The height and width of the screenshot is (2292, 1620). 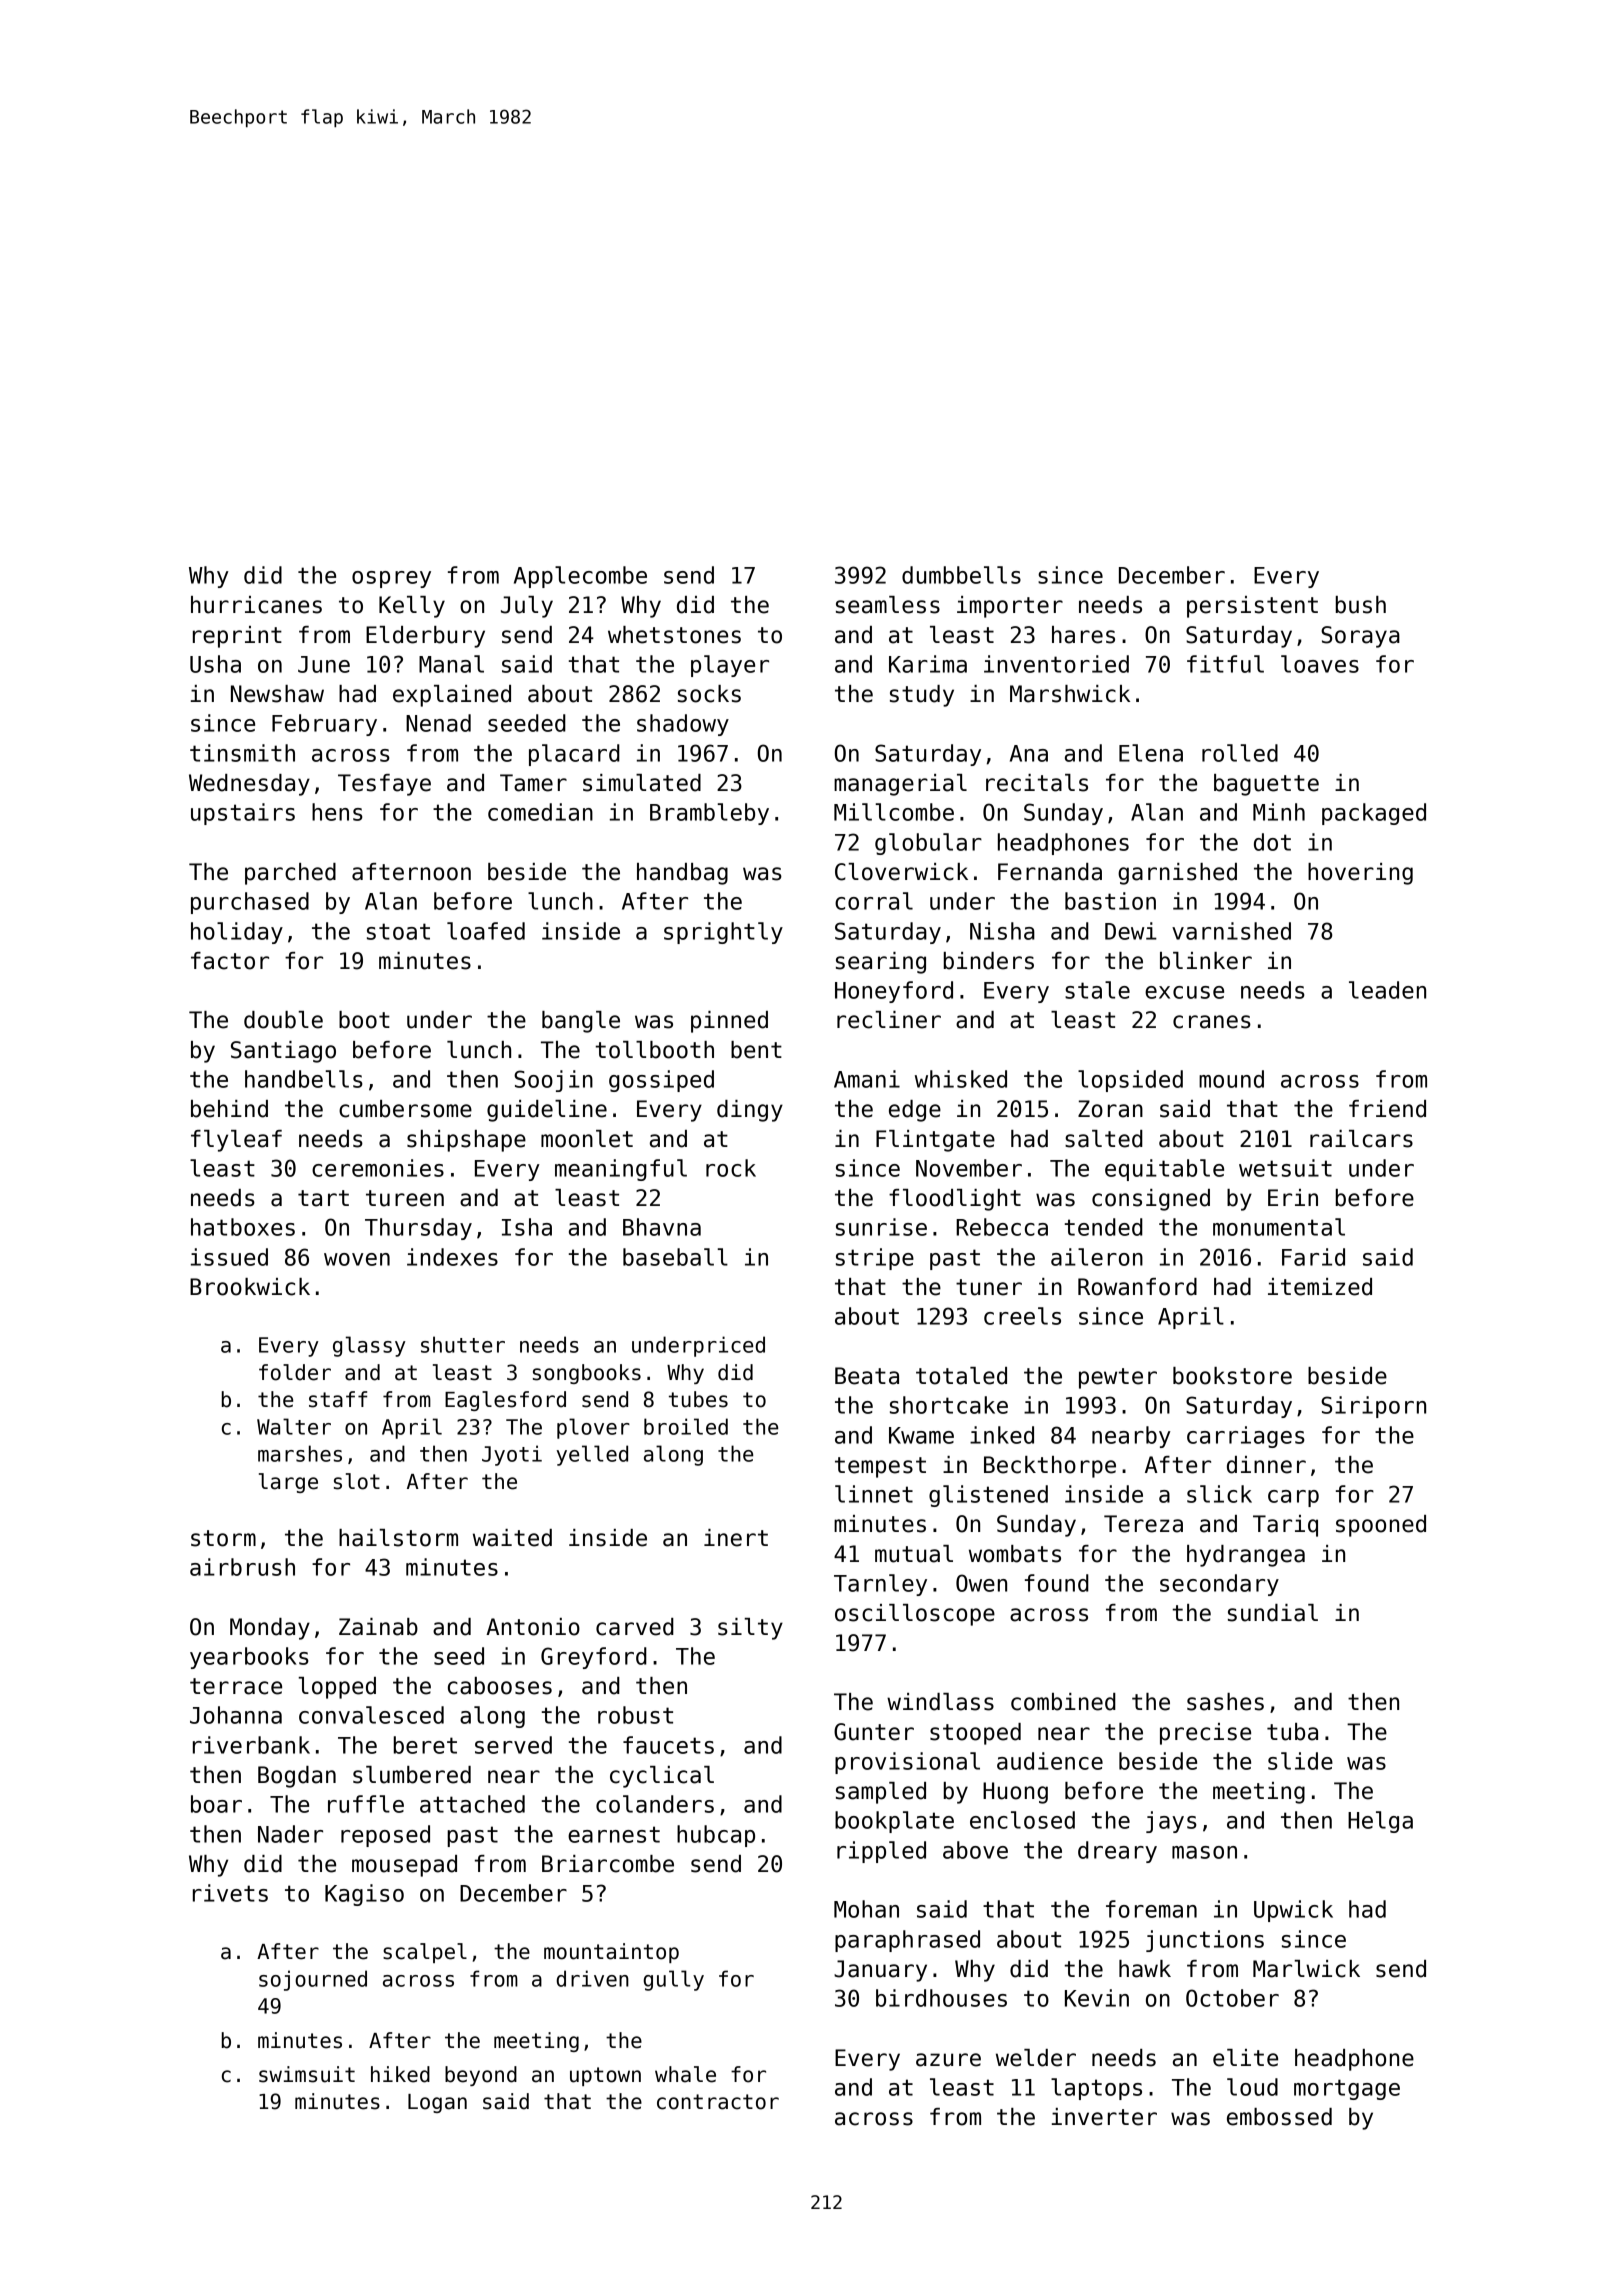 What do you see at coordinates (288, 1483) in the screenshot?
I see `large` at bounding box center [288, 1483].
